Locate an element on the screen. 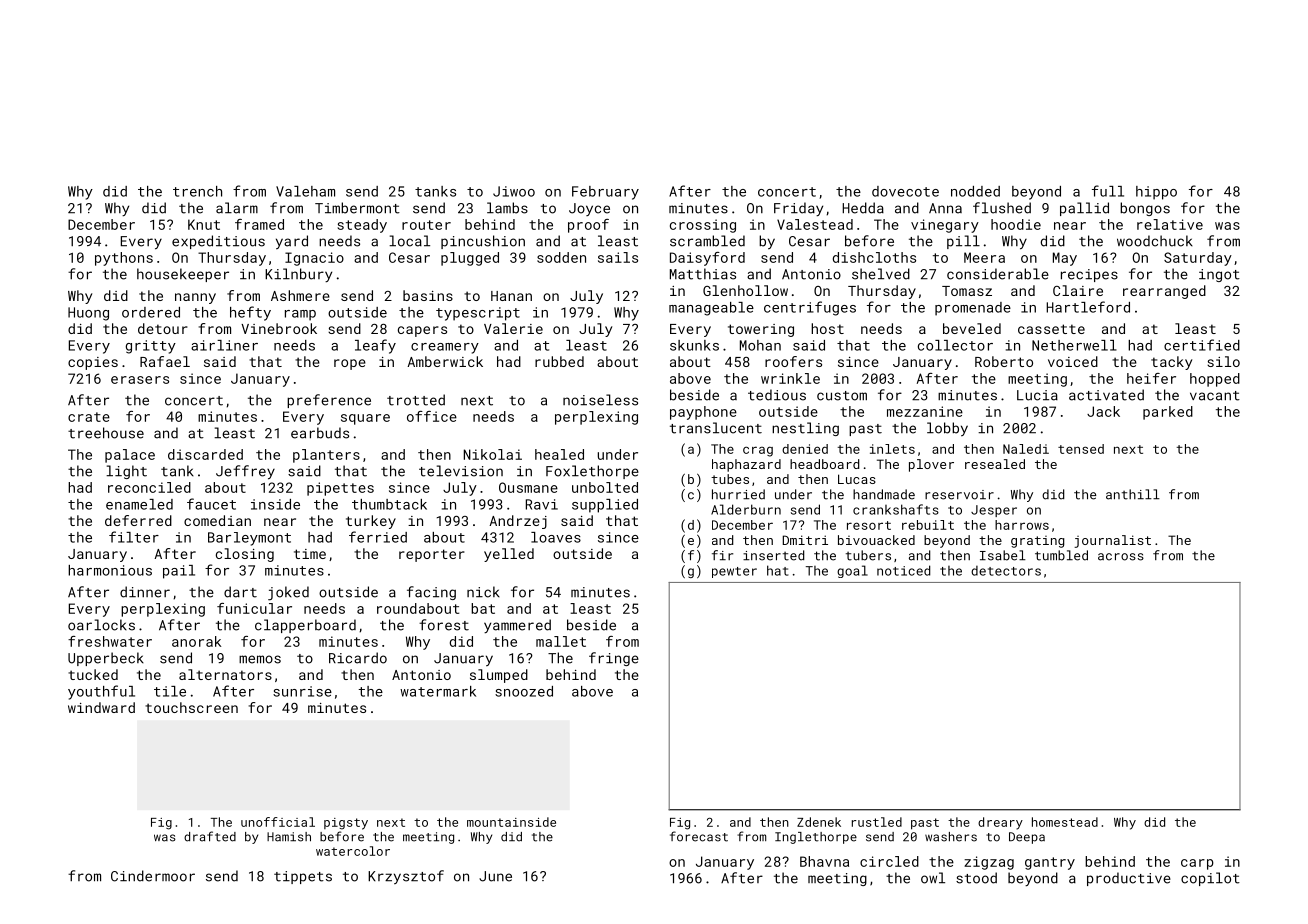  treehouse is located at coordinates (106, 433).
